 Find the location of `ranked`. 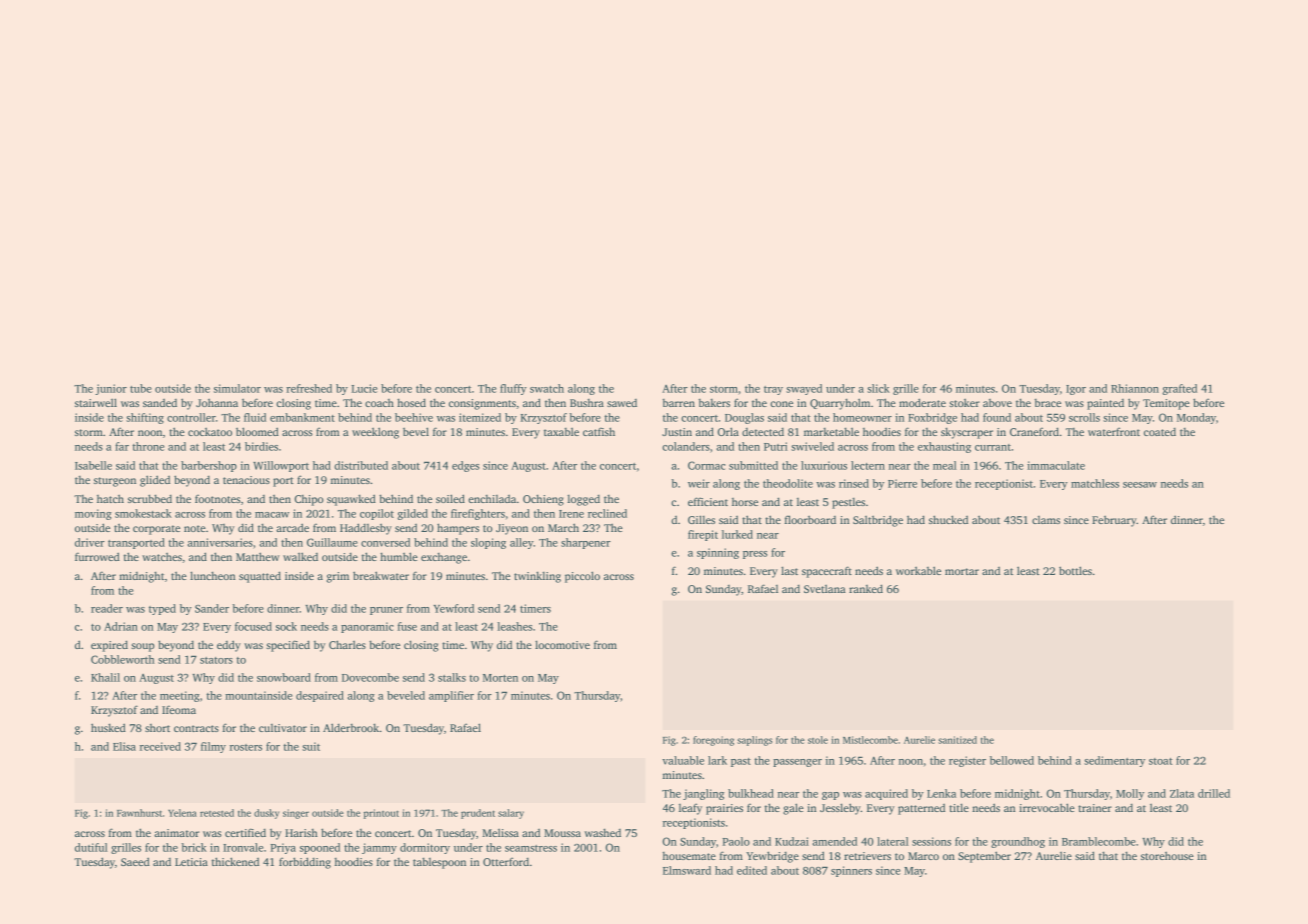

ranked is located at coordinates (866, 588).
